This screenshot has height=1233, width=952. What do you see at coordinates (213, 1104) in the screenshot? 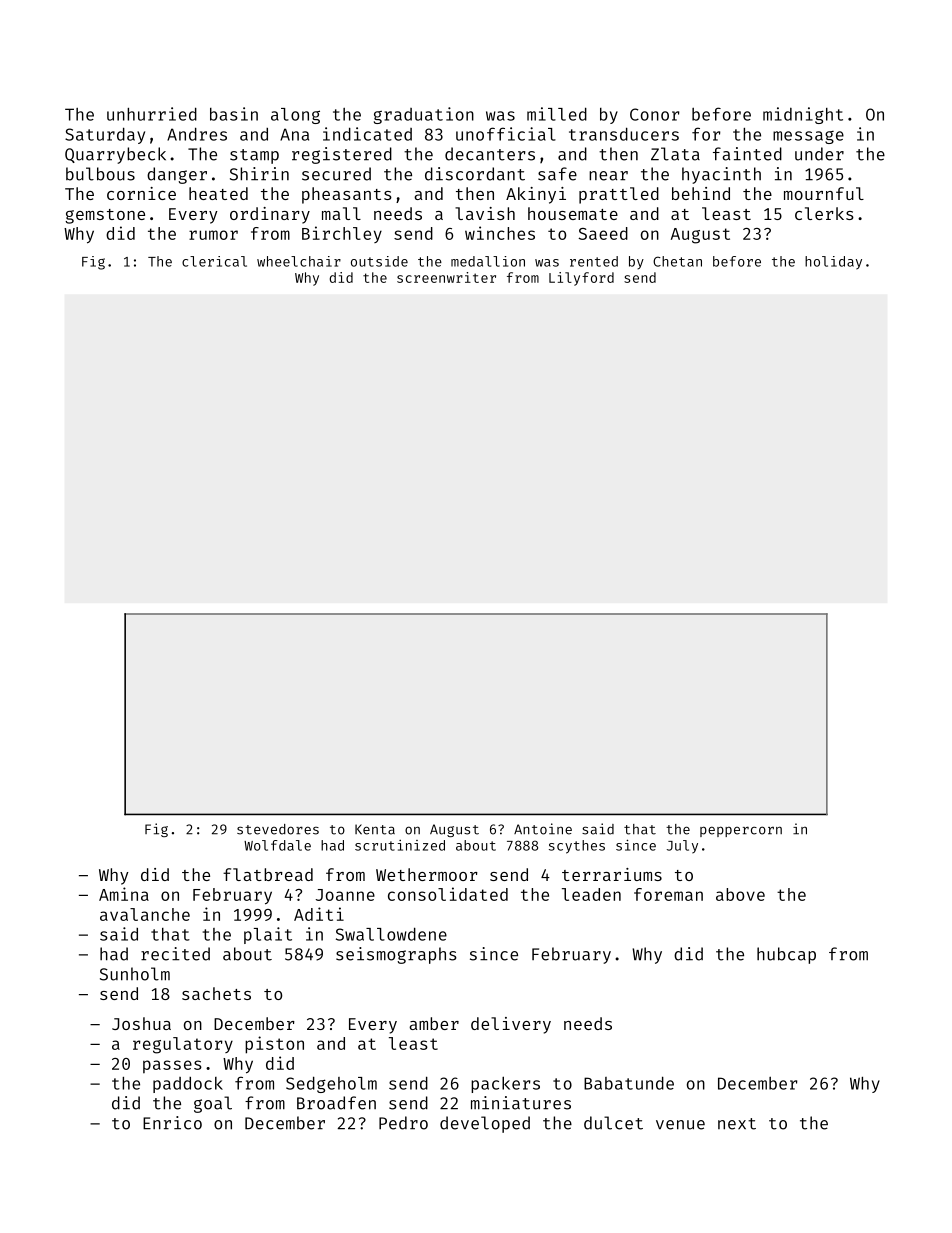
I see `goal` at bounding box center [213, 1104].
